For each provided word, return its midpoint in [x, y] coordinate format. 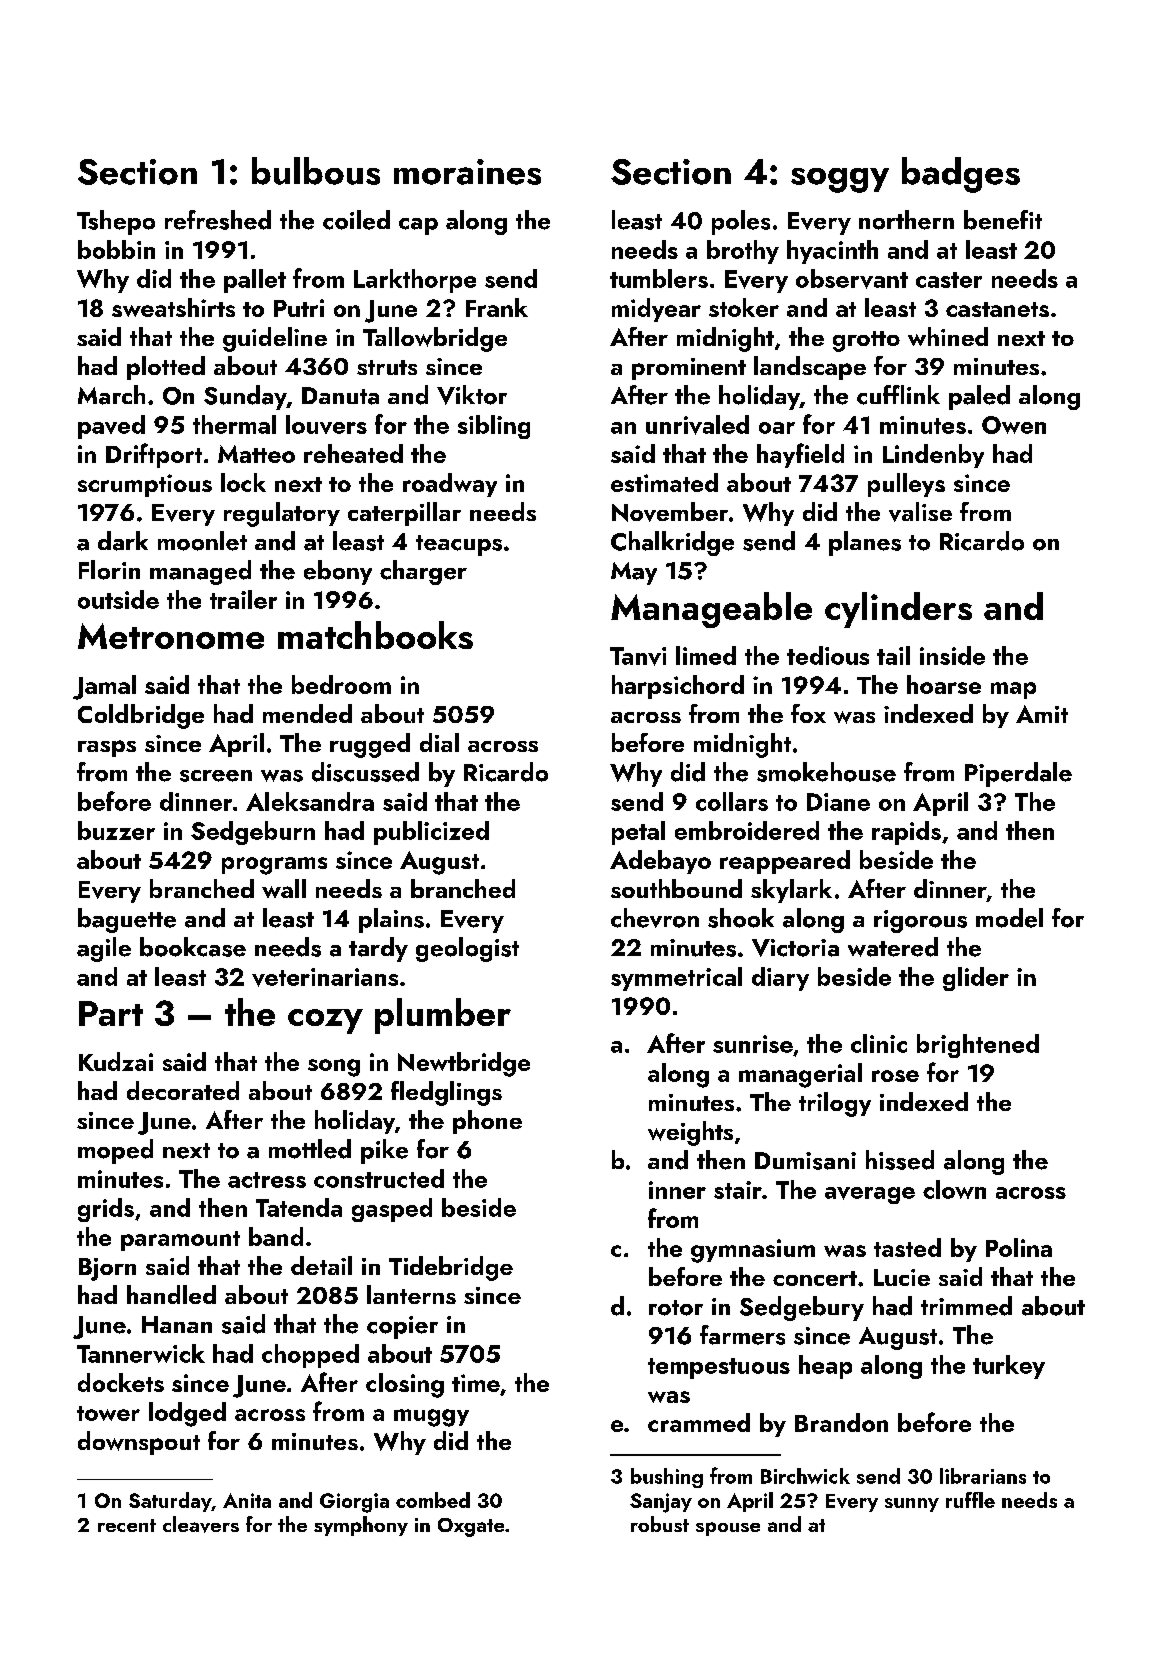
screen [216, 776]
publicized [431, 833]
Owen [1014, 425]
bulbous [316, 171]
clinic [879, 1043]
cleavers [201, 1524]
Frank [497, 307]
